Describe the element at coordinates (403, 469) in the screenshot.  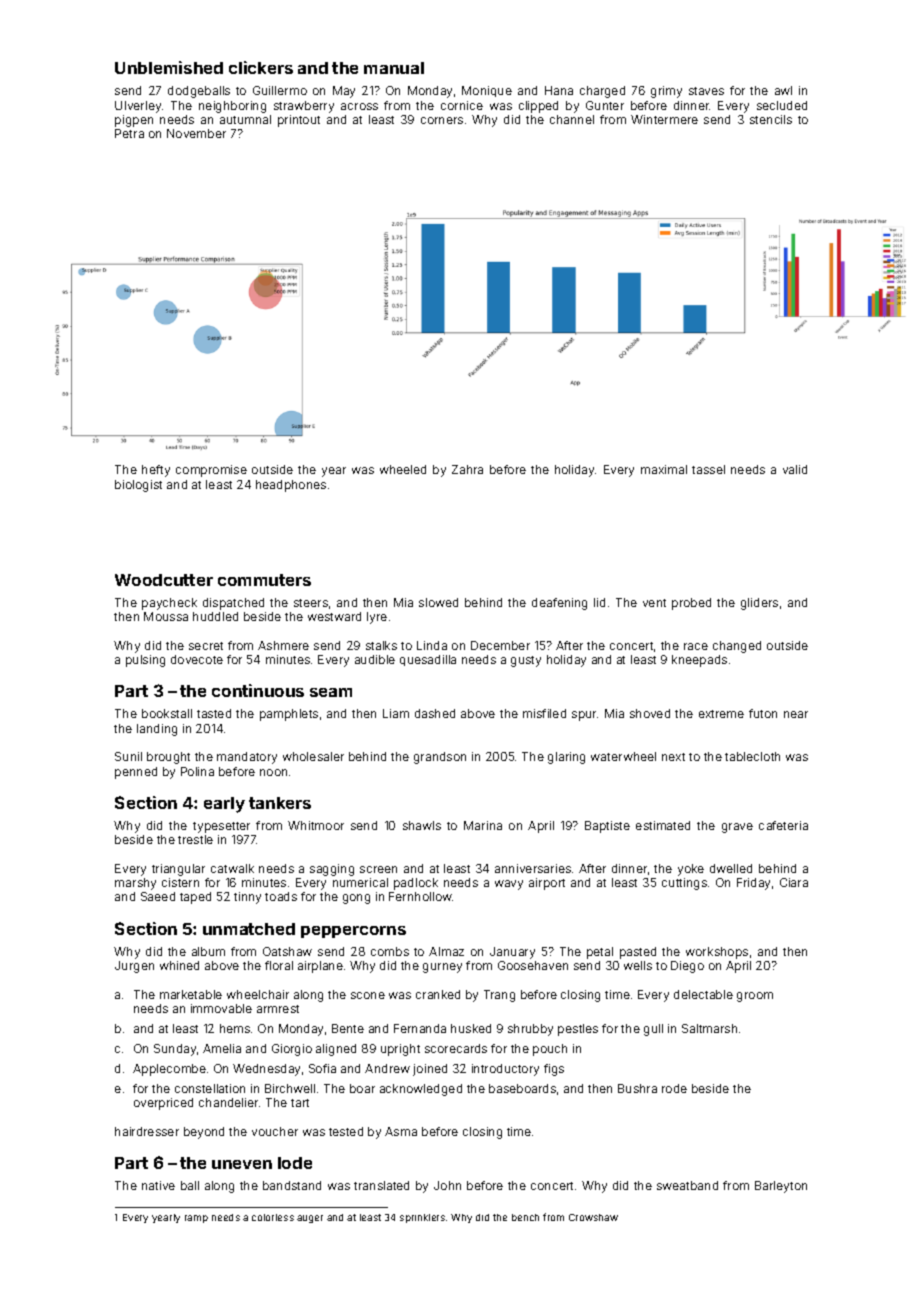
I see `wheeled` at that location.
